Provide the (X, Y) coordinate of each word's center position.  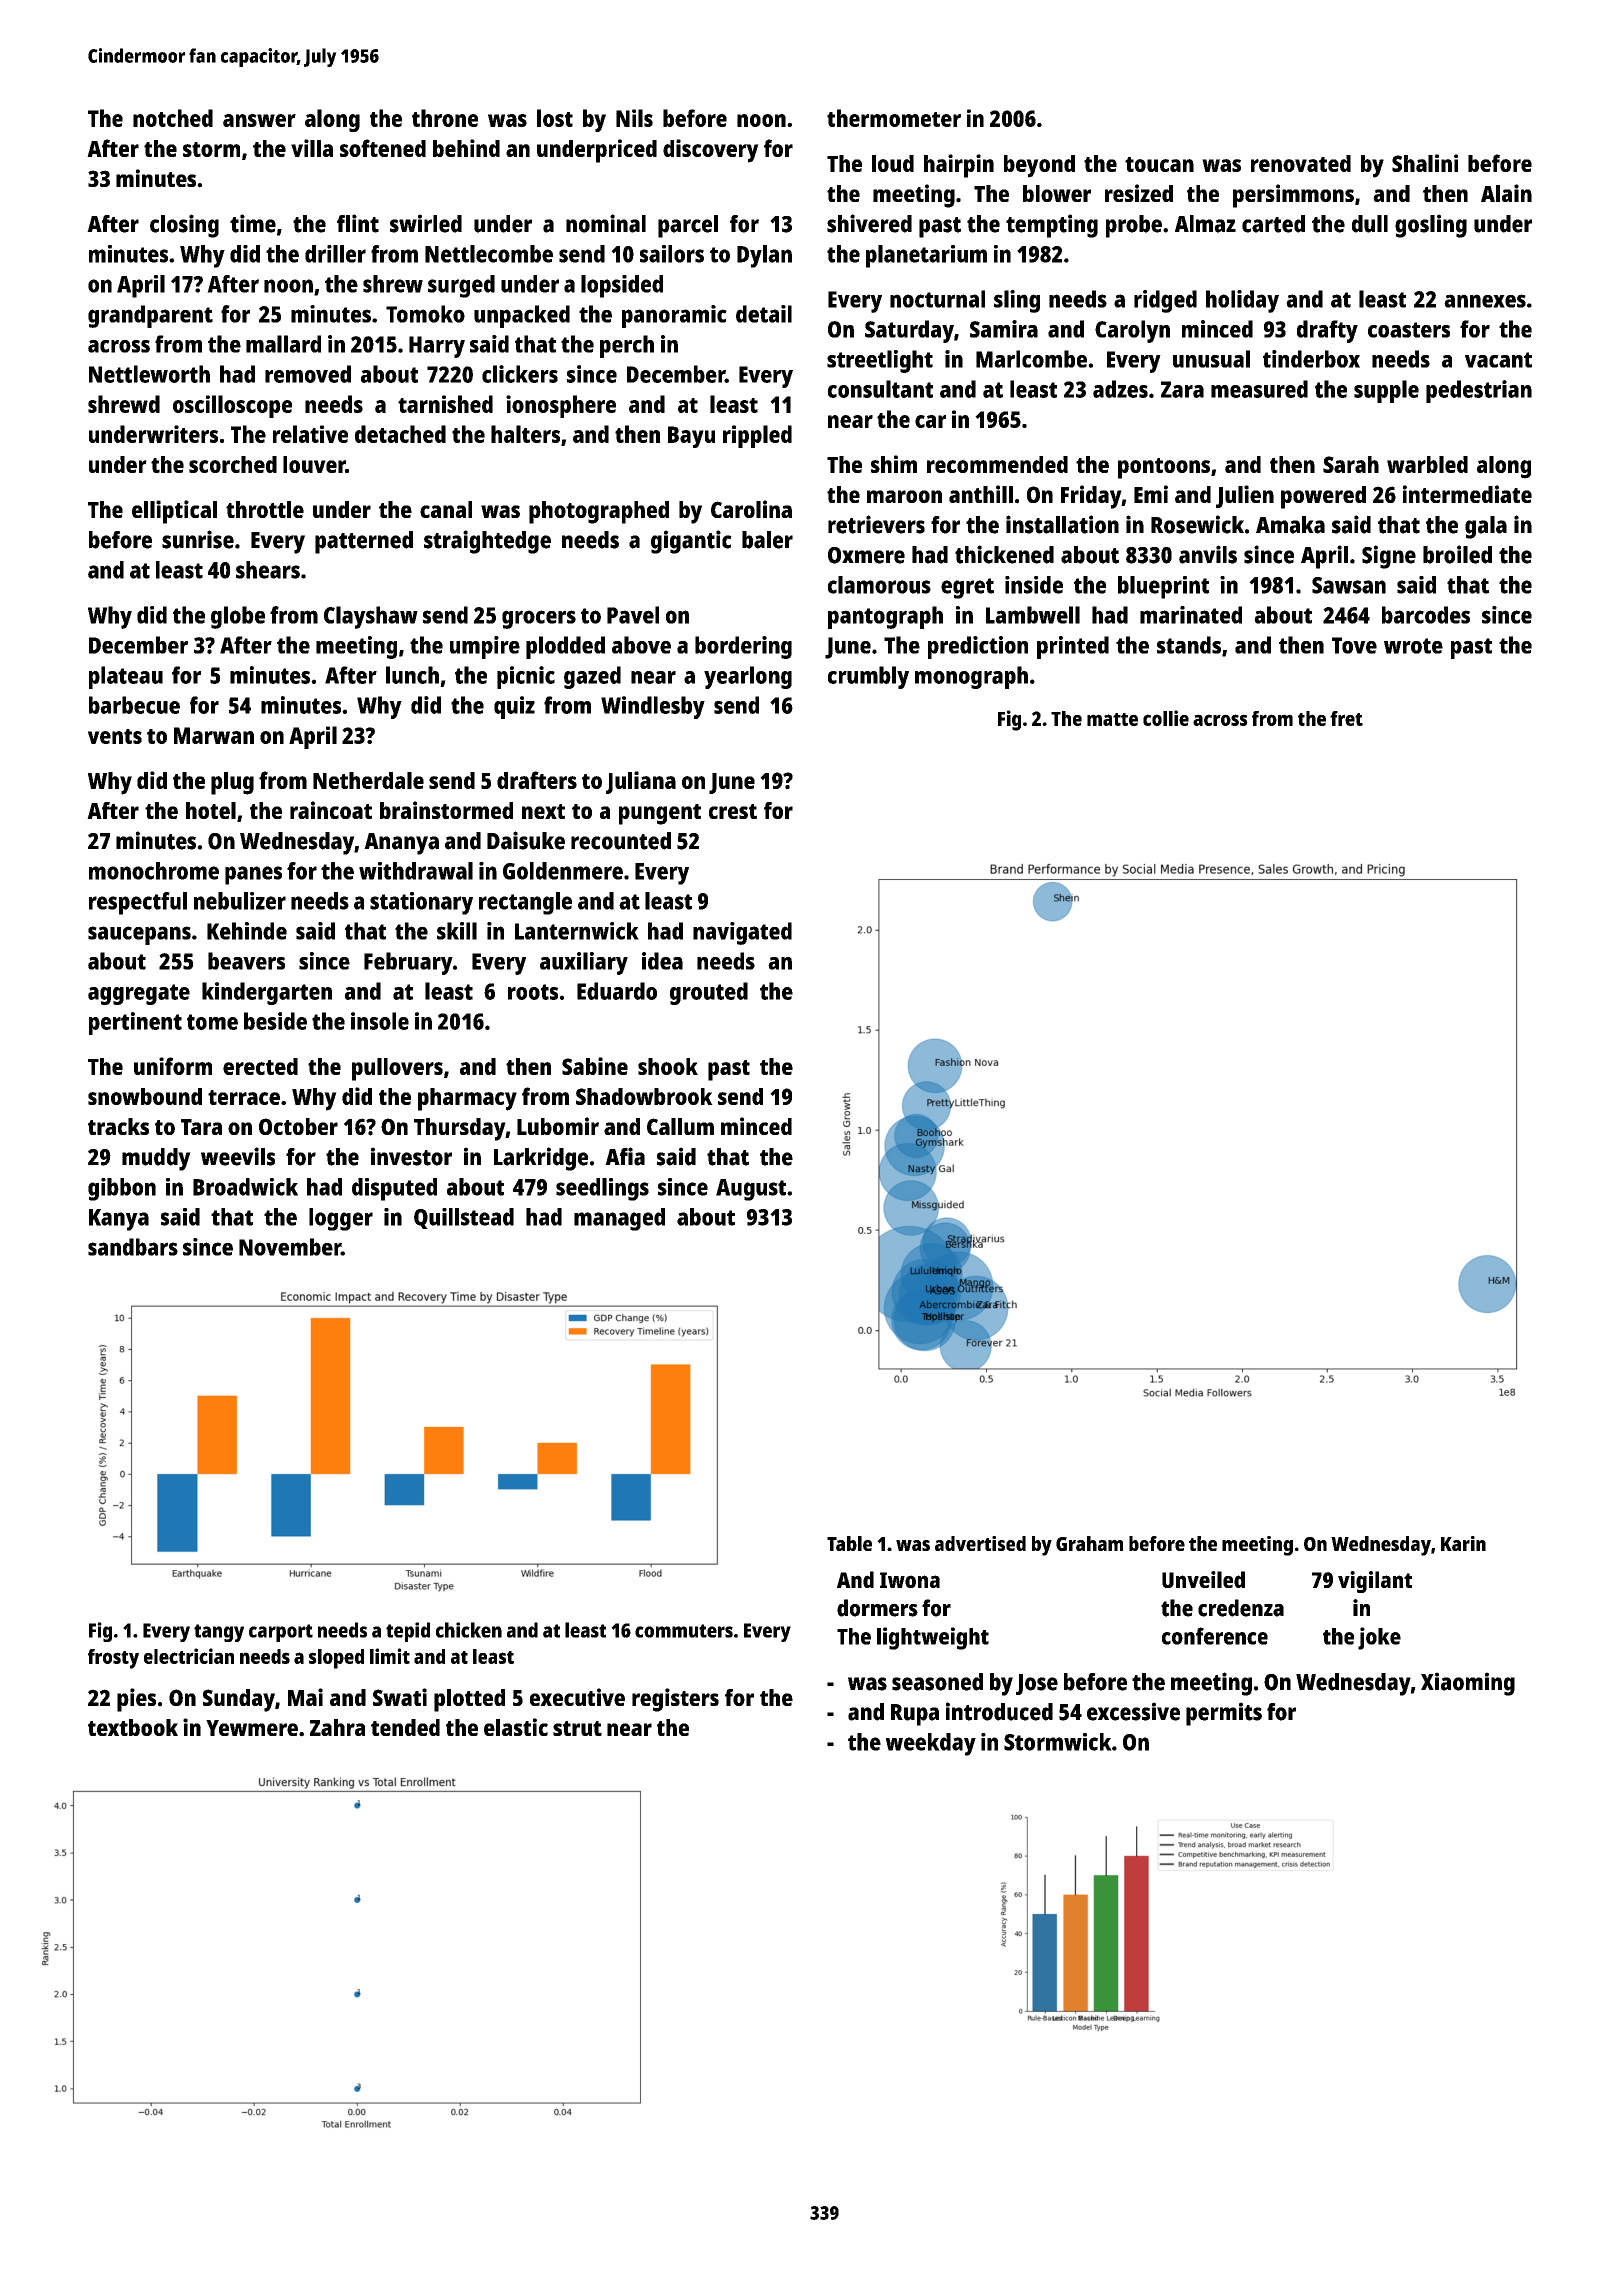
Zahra (337, 1727)
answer (259, 120)
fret (1346, 718)
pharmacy (467, 1099)
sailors (672, 254)
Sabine (595, 1066)
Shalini (1425, 163)
